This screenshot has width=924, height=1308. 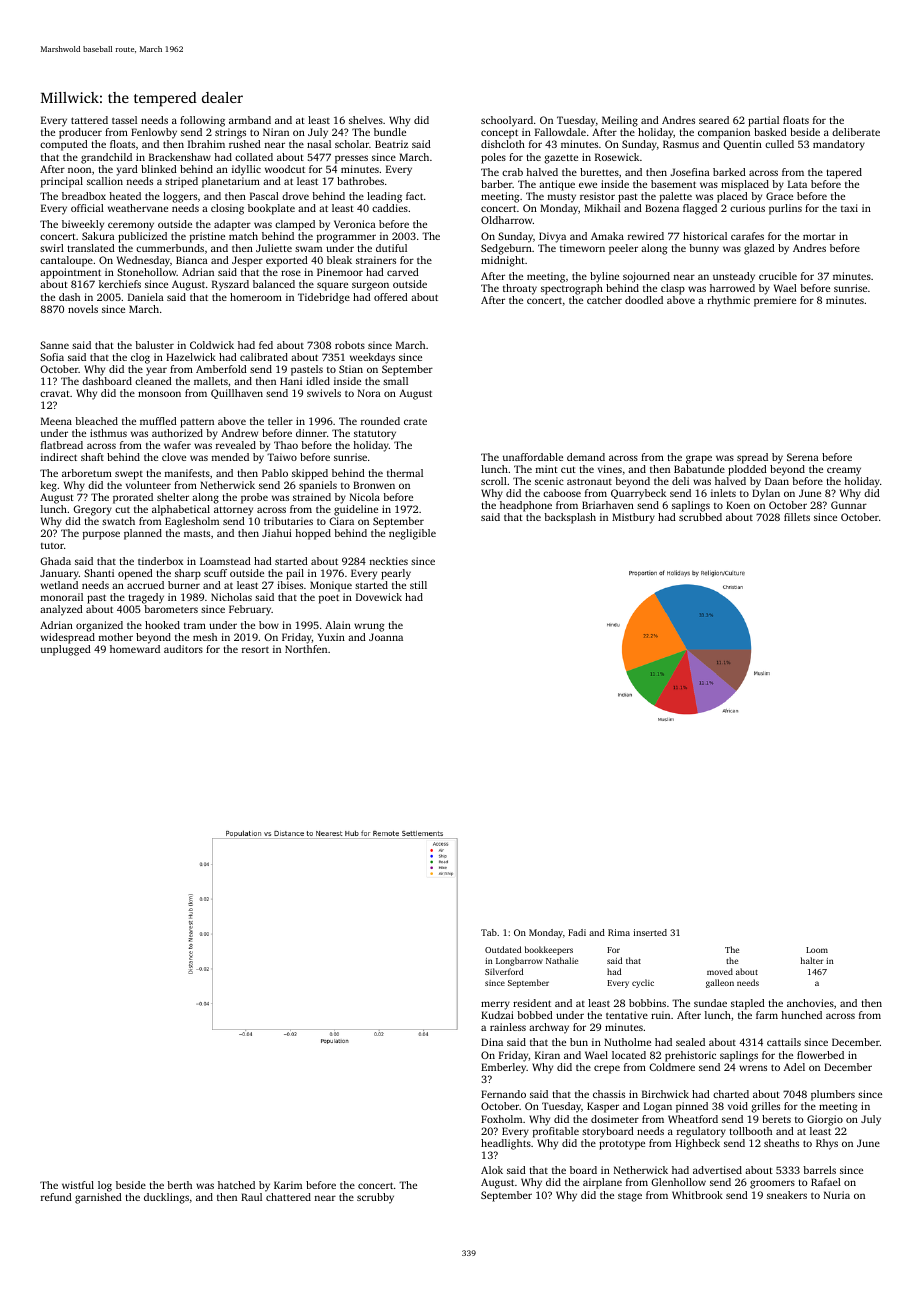 I want to click on doodled, so click(x=644, y=300).
